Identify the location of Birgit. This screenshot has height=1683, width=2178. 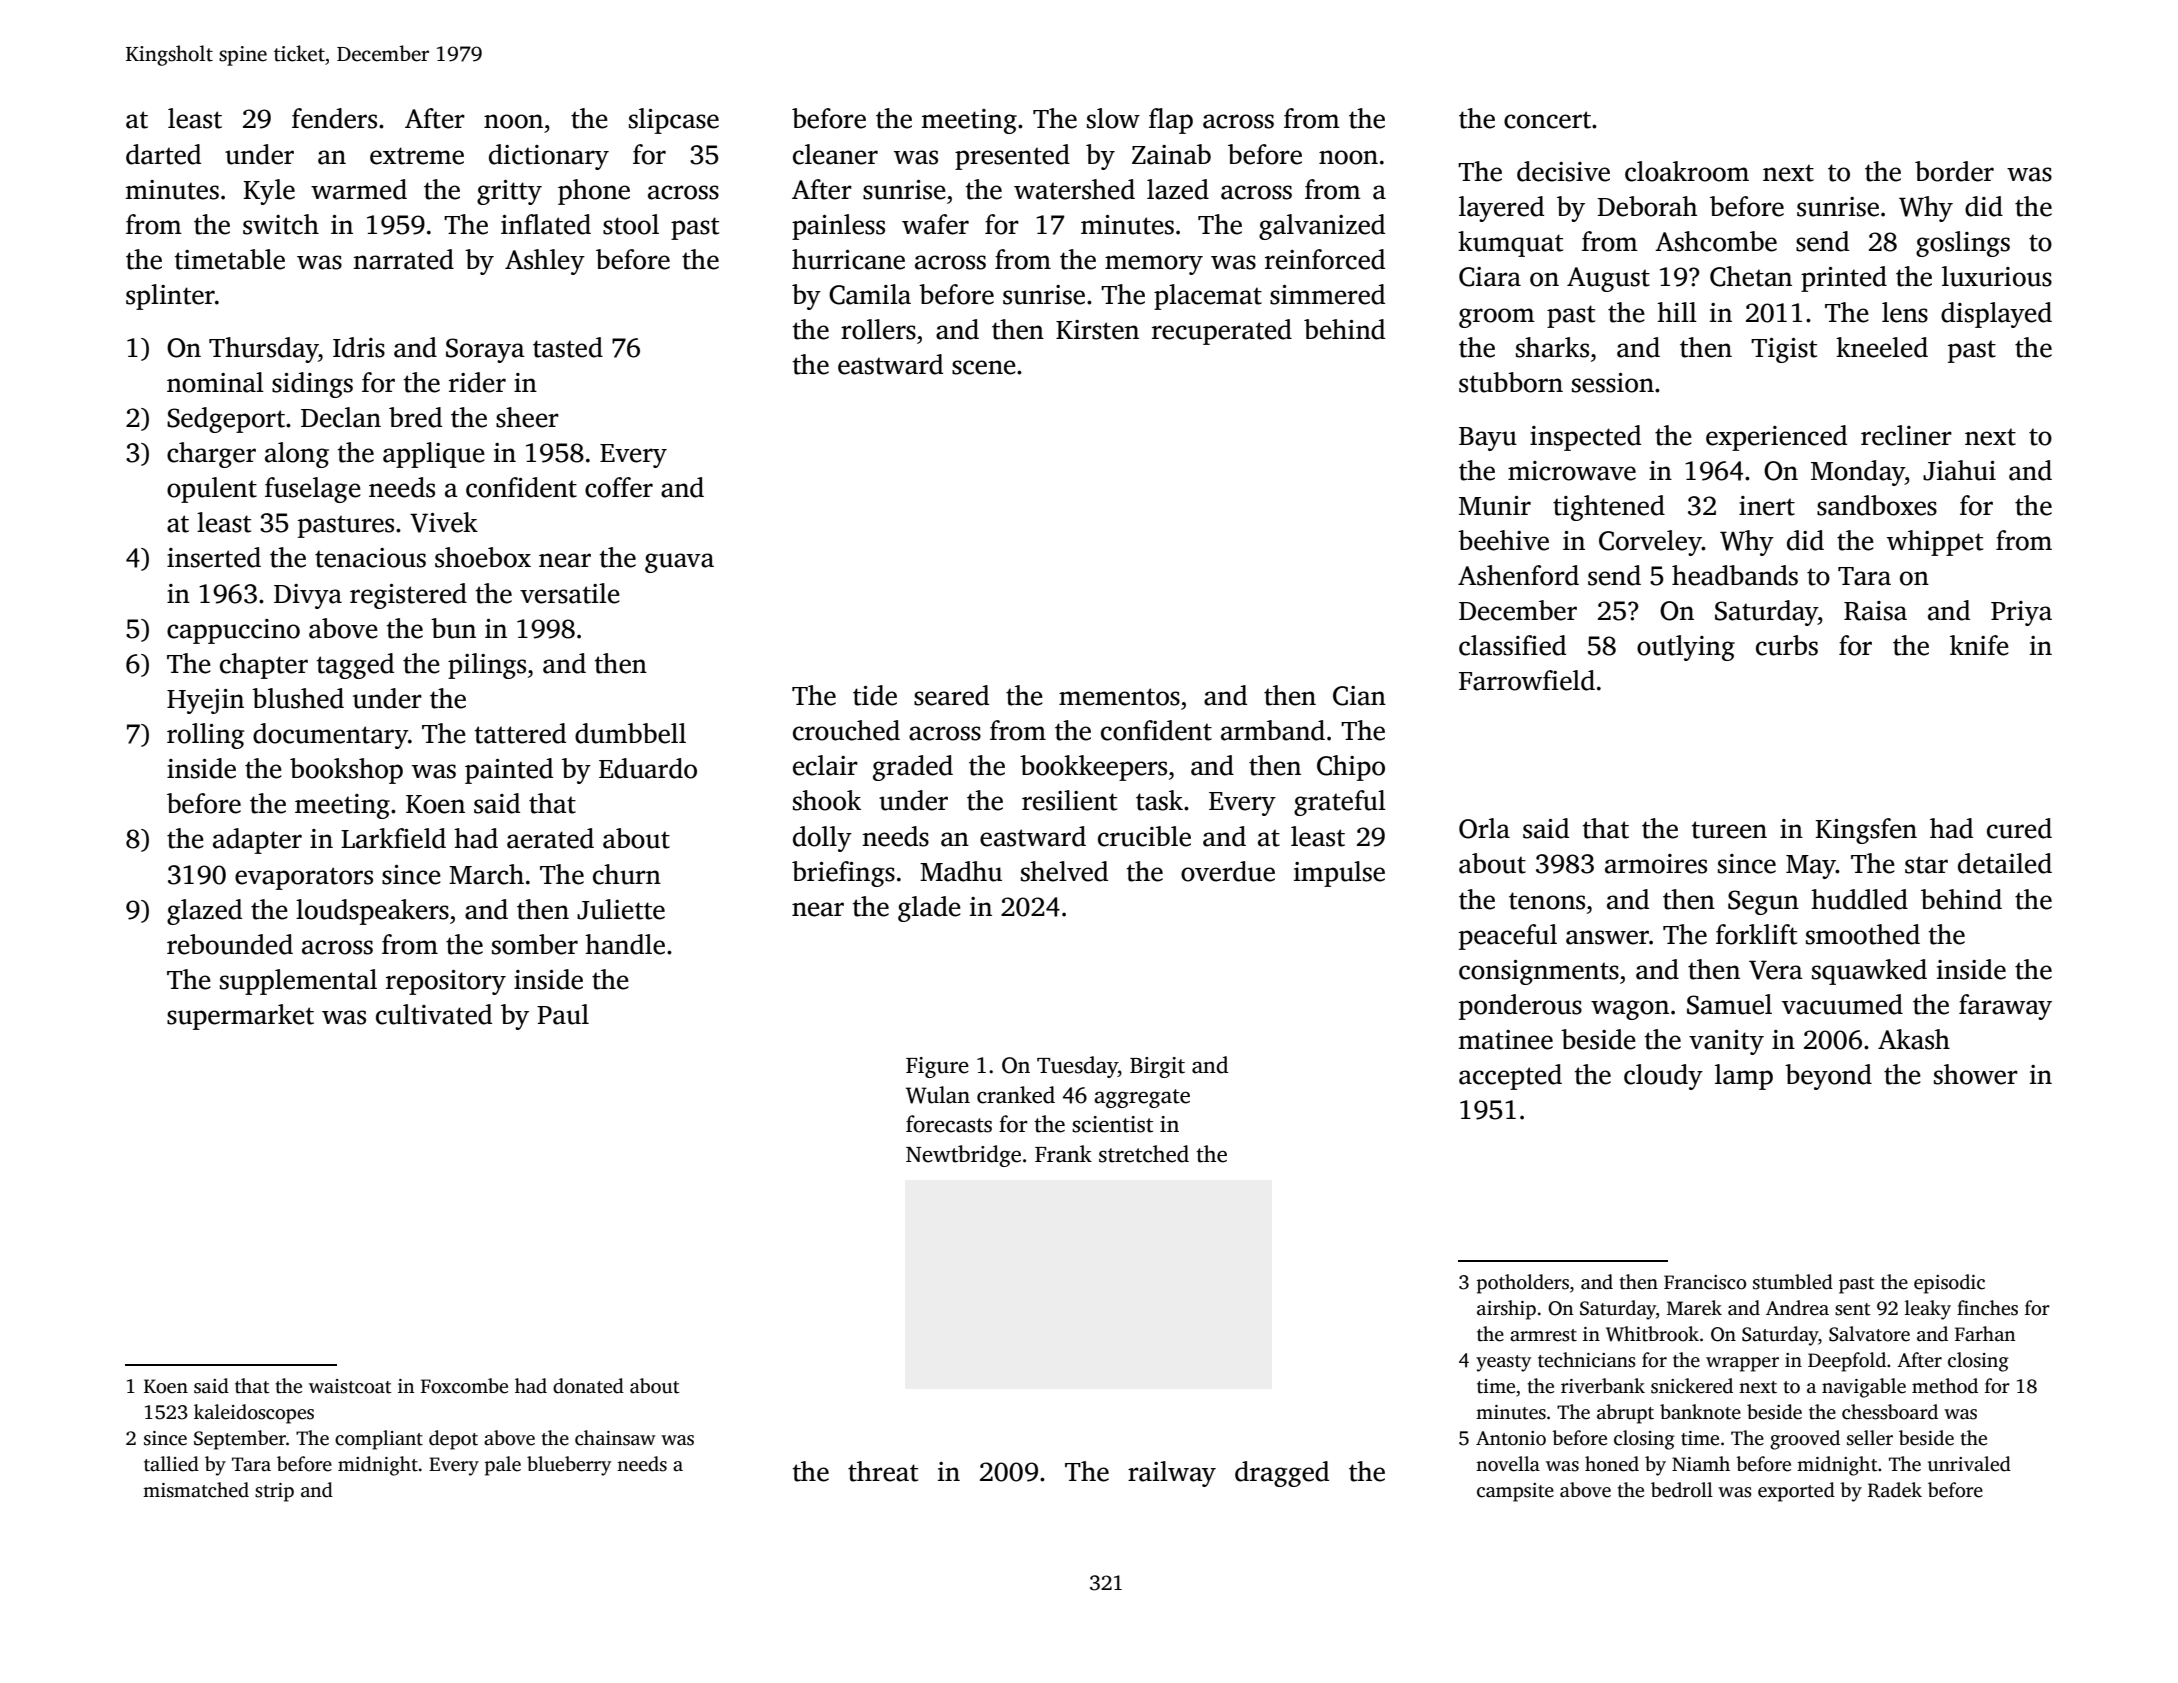
(1157, 1067).
